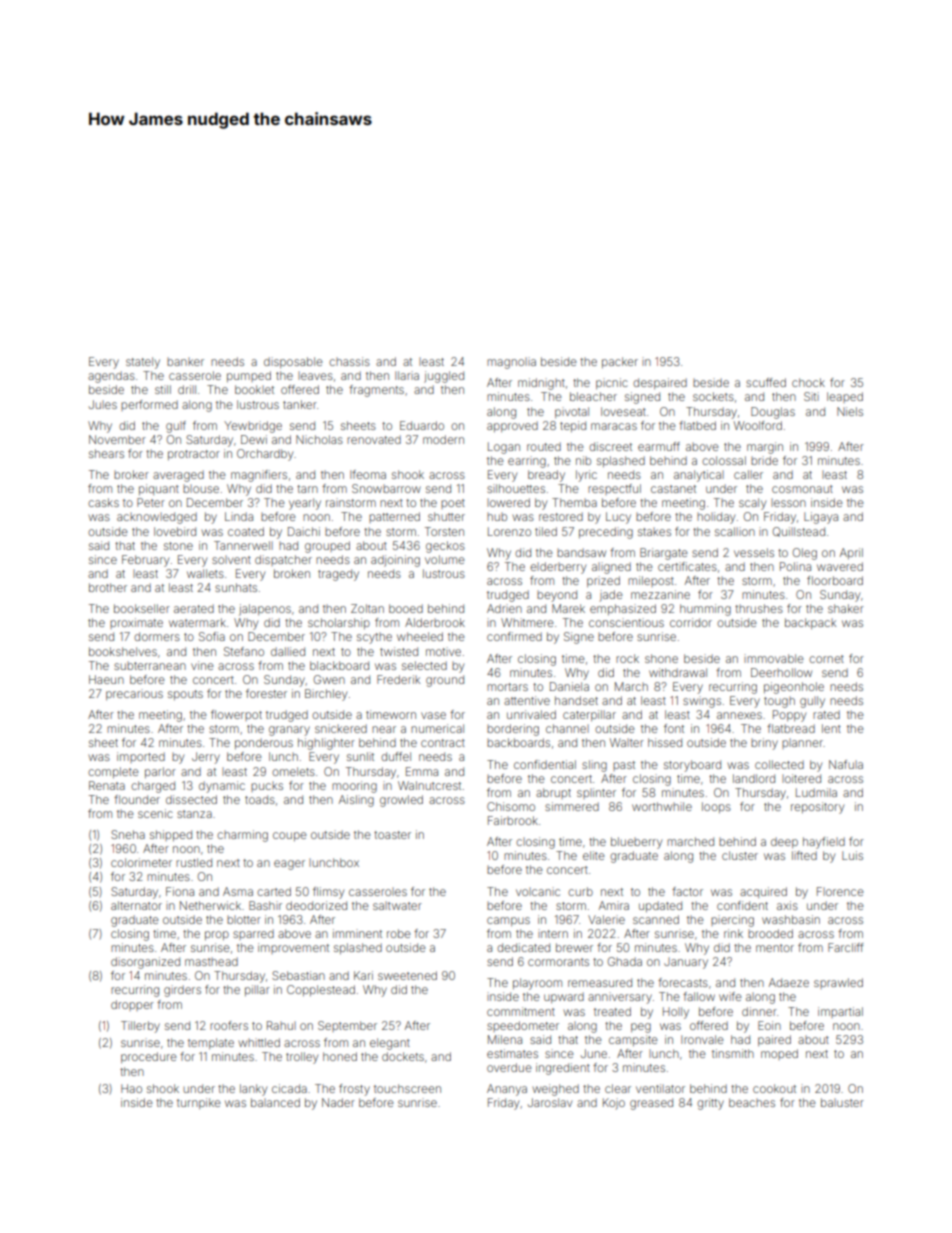 The width and height of the document is (952, 1233). Describe the element at coordinates (678, 672) in the document. I see `withdrawal` at that location.
